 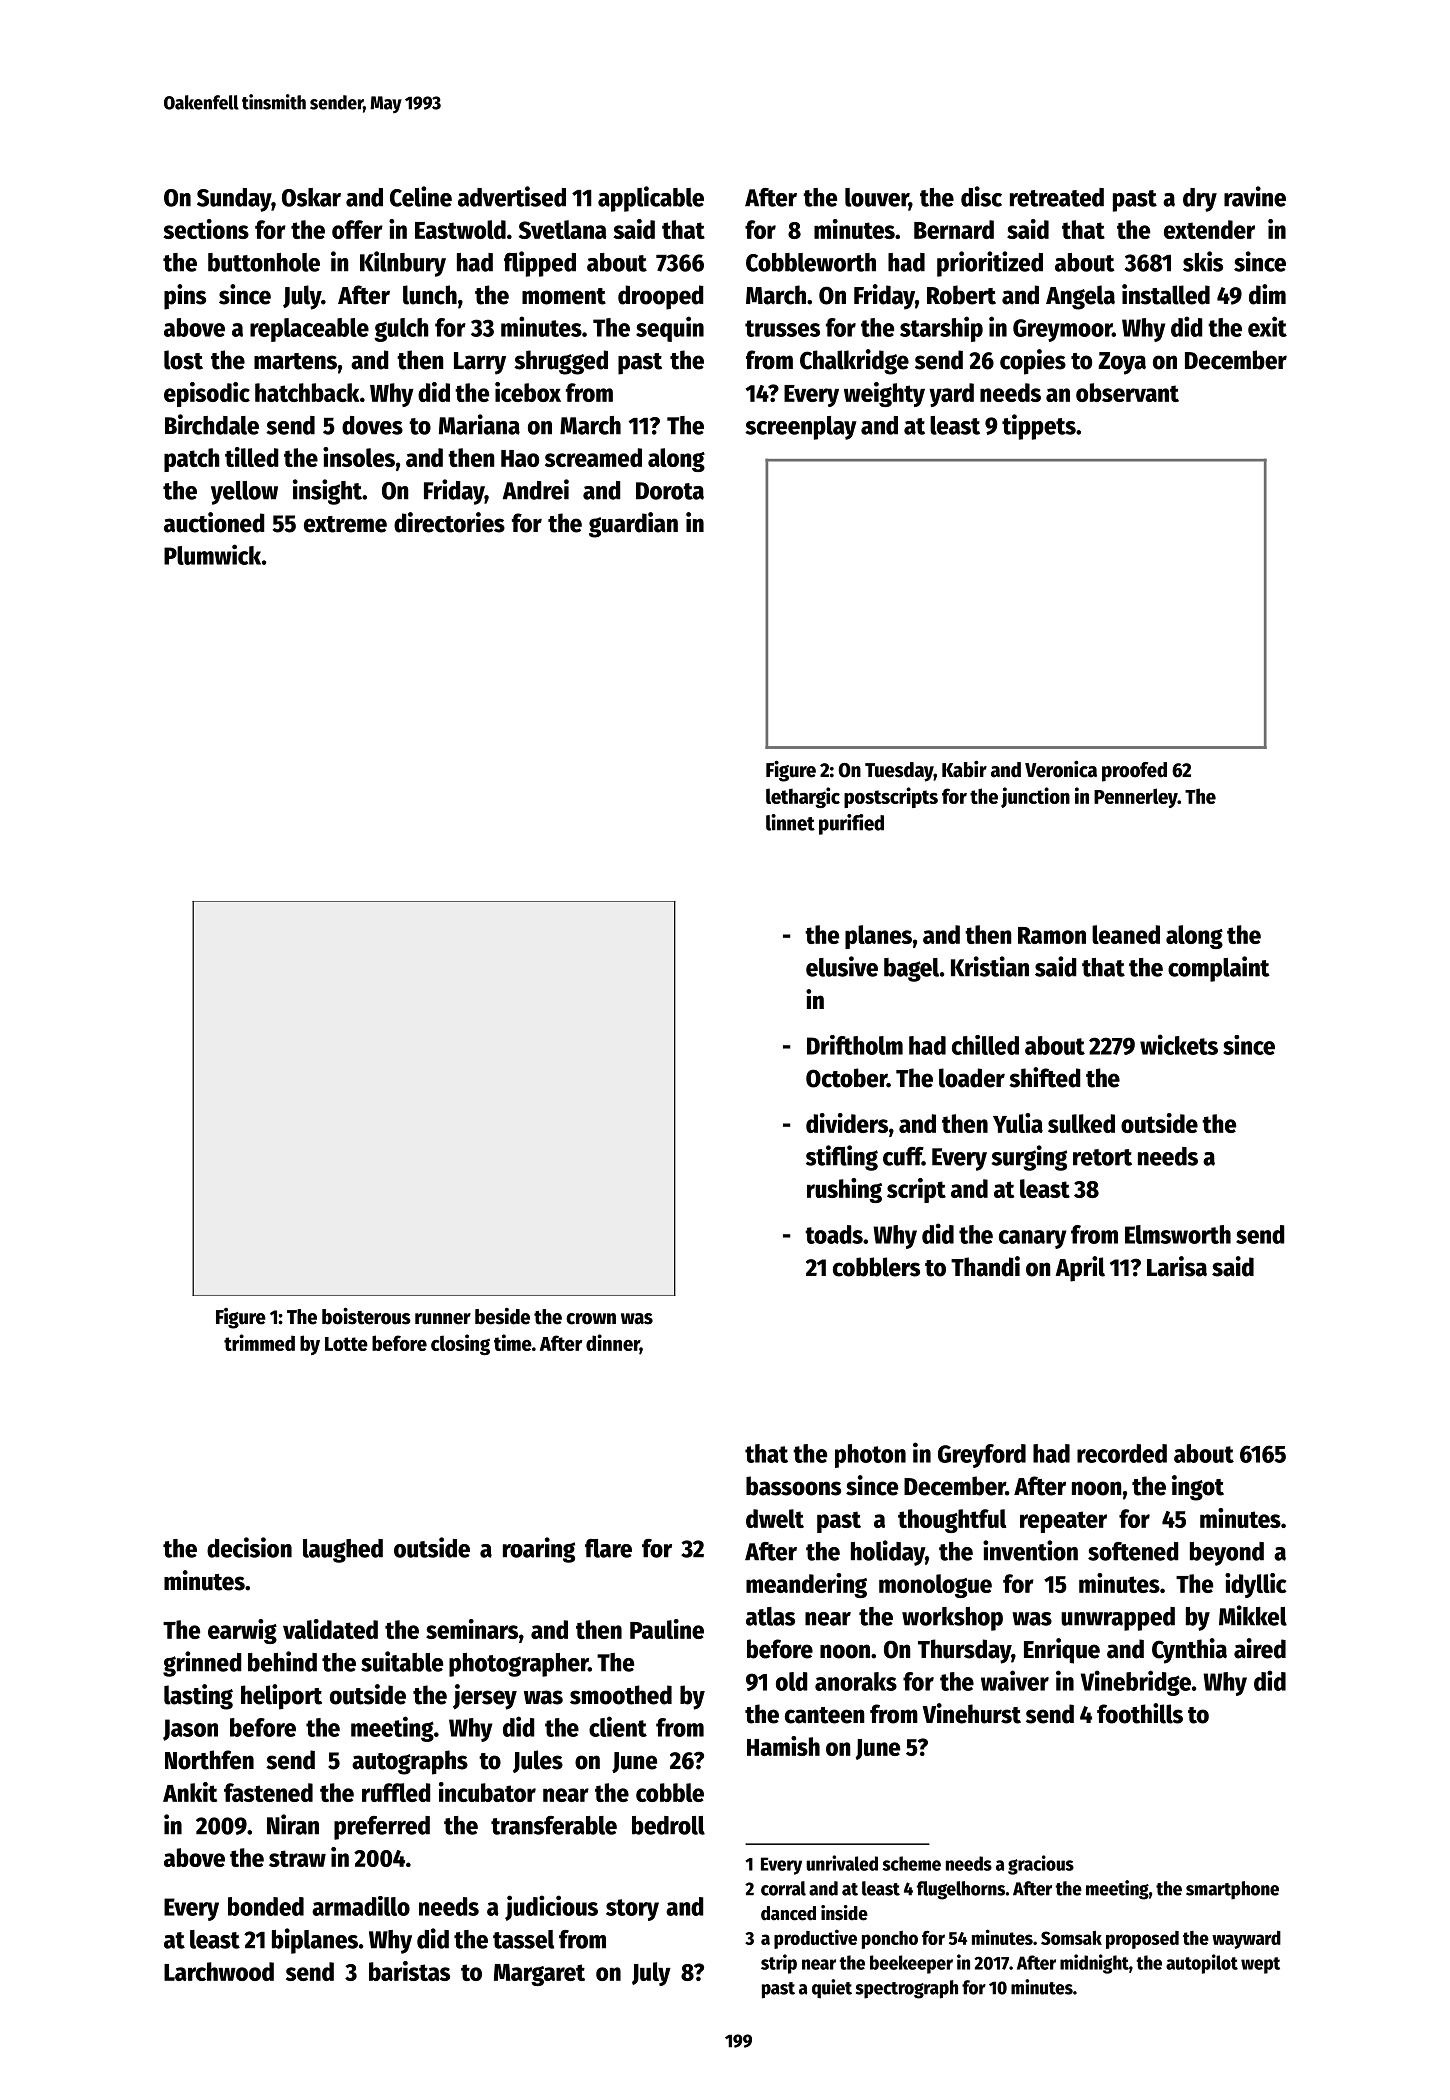 I want to click on purified, so click(x=851, y=824).
